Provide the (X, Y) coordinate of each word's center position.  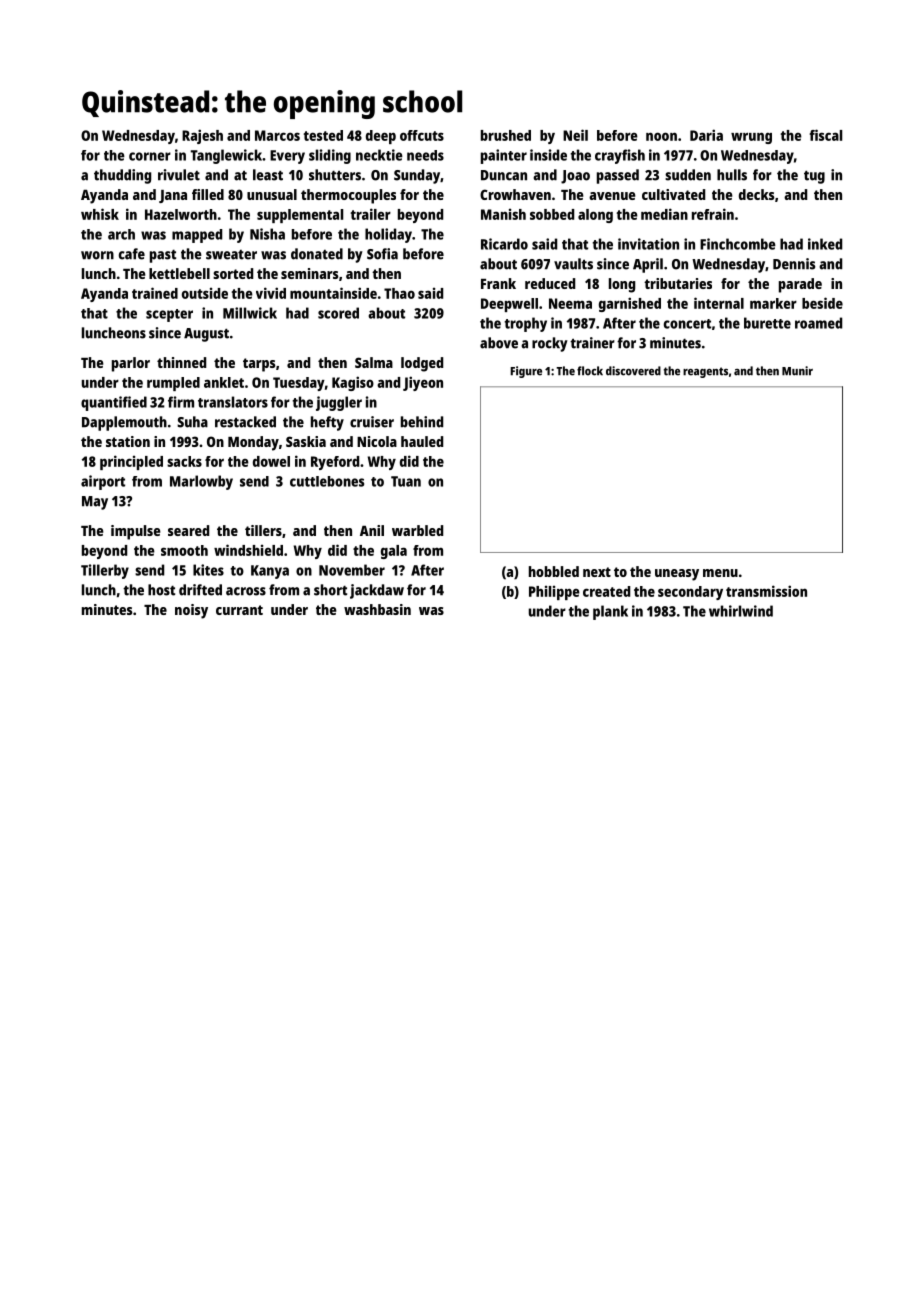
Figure (526, 372)
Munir (797, 371)
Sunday (417, 176)
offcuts (422, 135)
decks (756, 194)
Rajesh (202, 136)
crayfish (620, 156)
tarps (259, 365)
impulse (136, 532)
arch (121, 234)
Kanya (270, 572)
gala (394, 552)
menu (720, 573)
